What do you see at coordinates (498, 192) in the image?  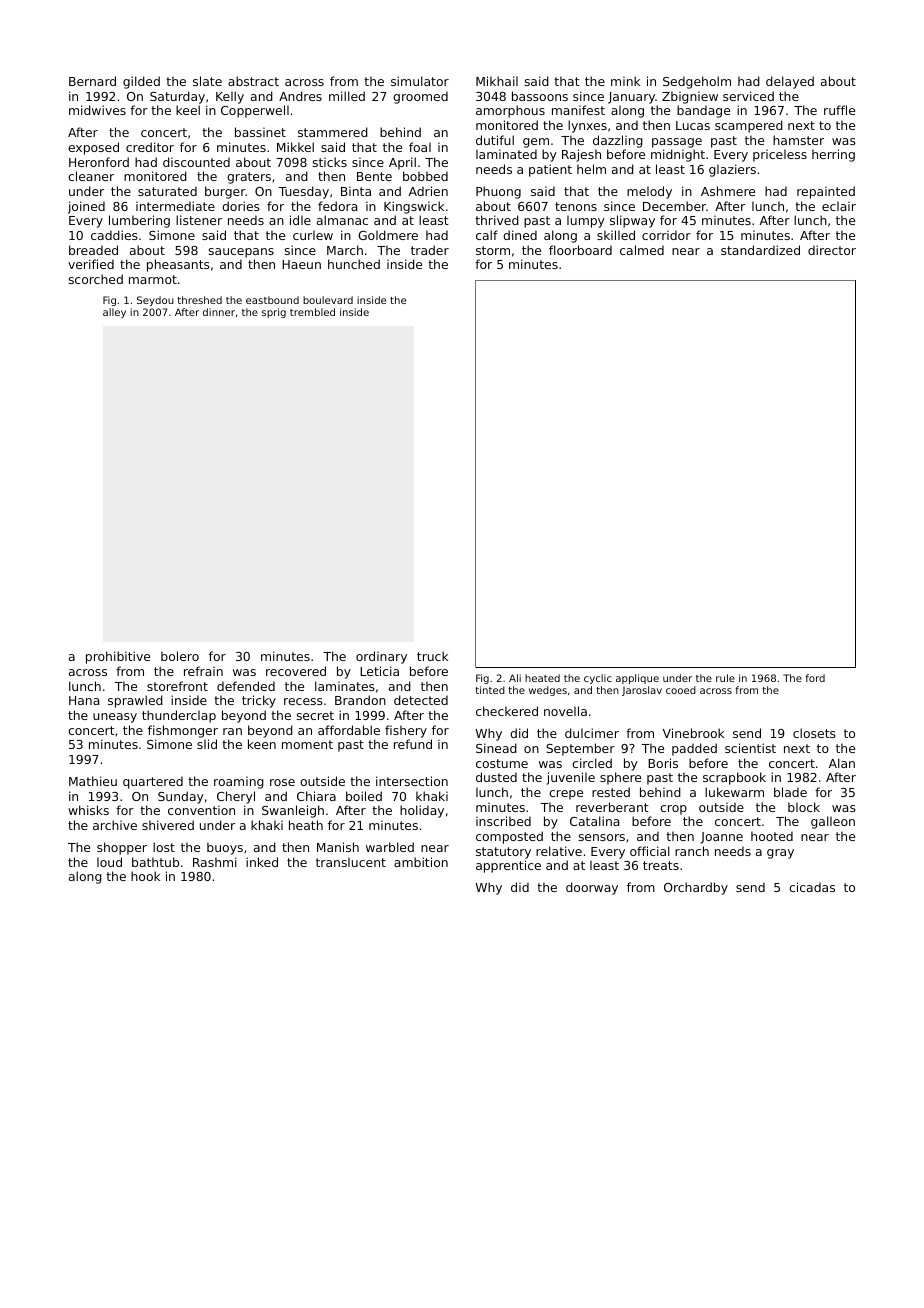 I see `Phuong` at bounding box center [498, 192].
